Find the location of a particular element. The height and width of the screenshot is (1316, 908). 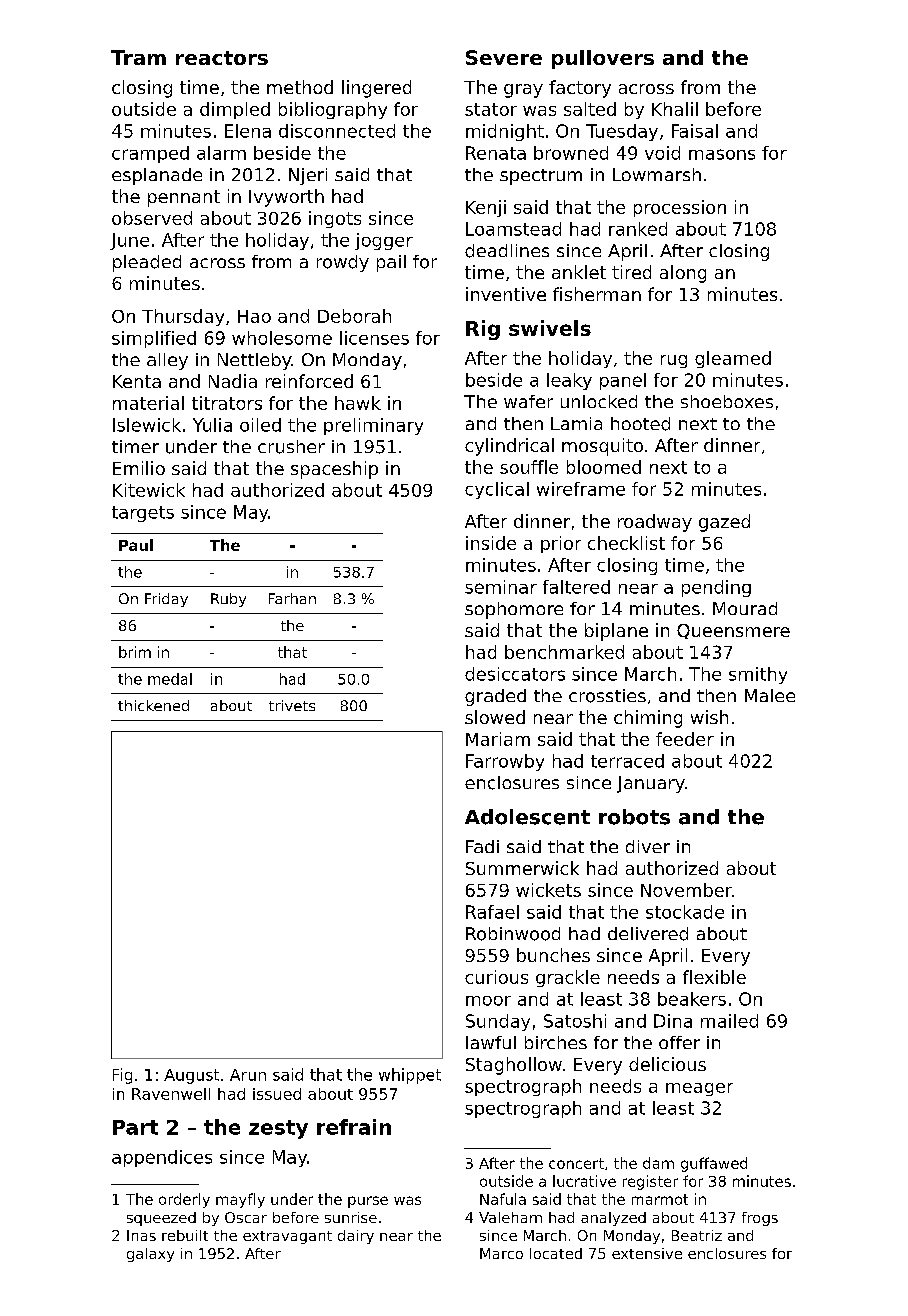

pullovers is located at coordinates (603, 59).
